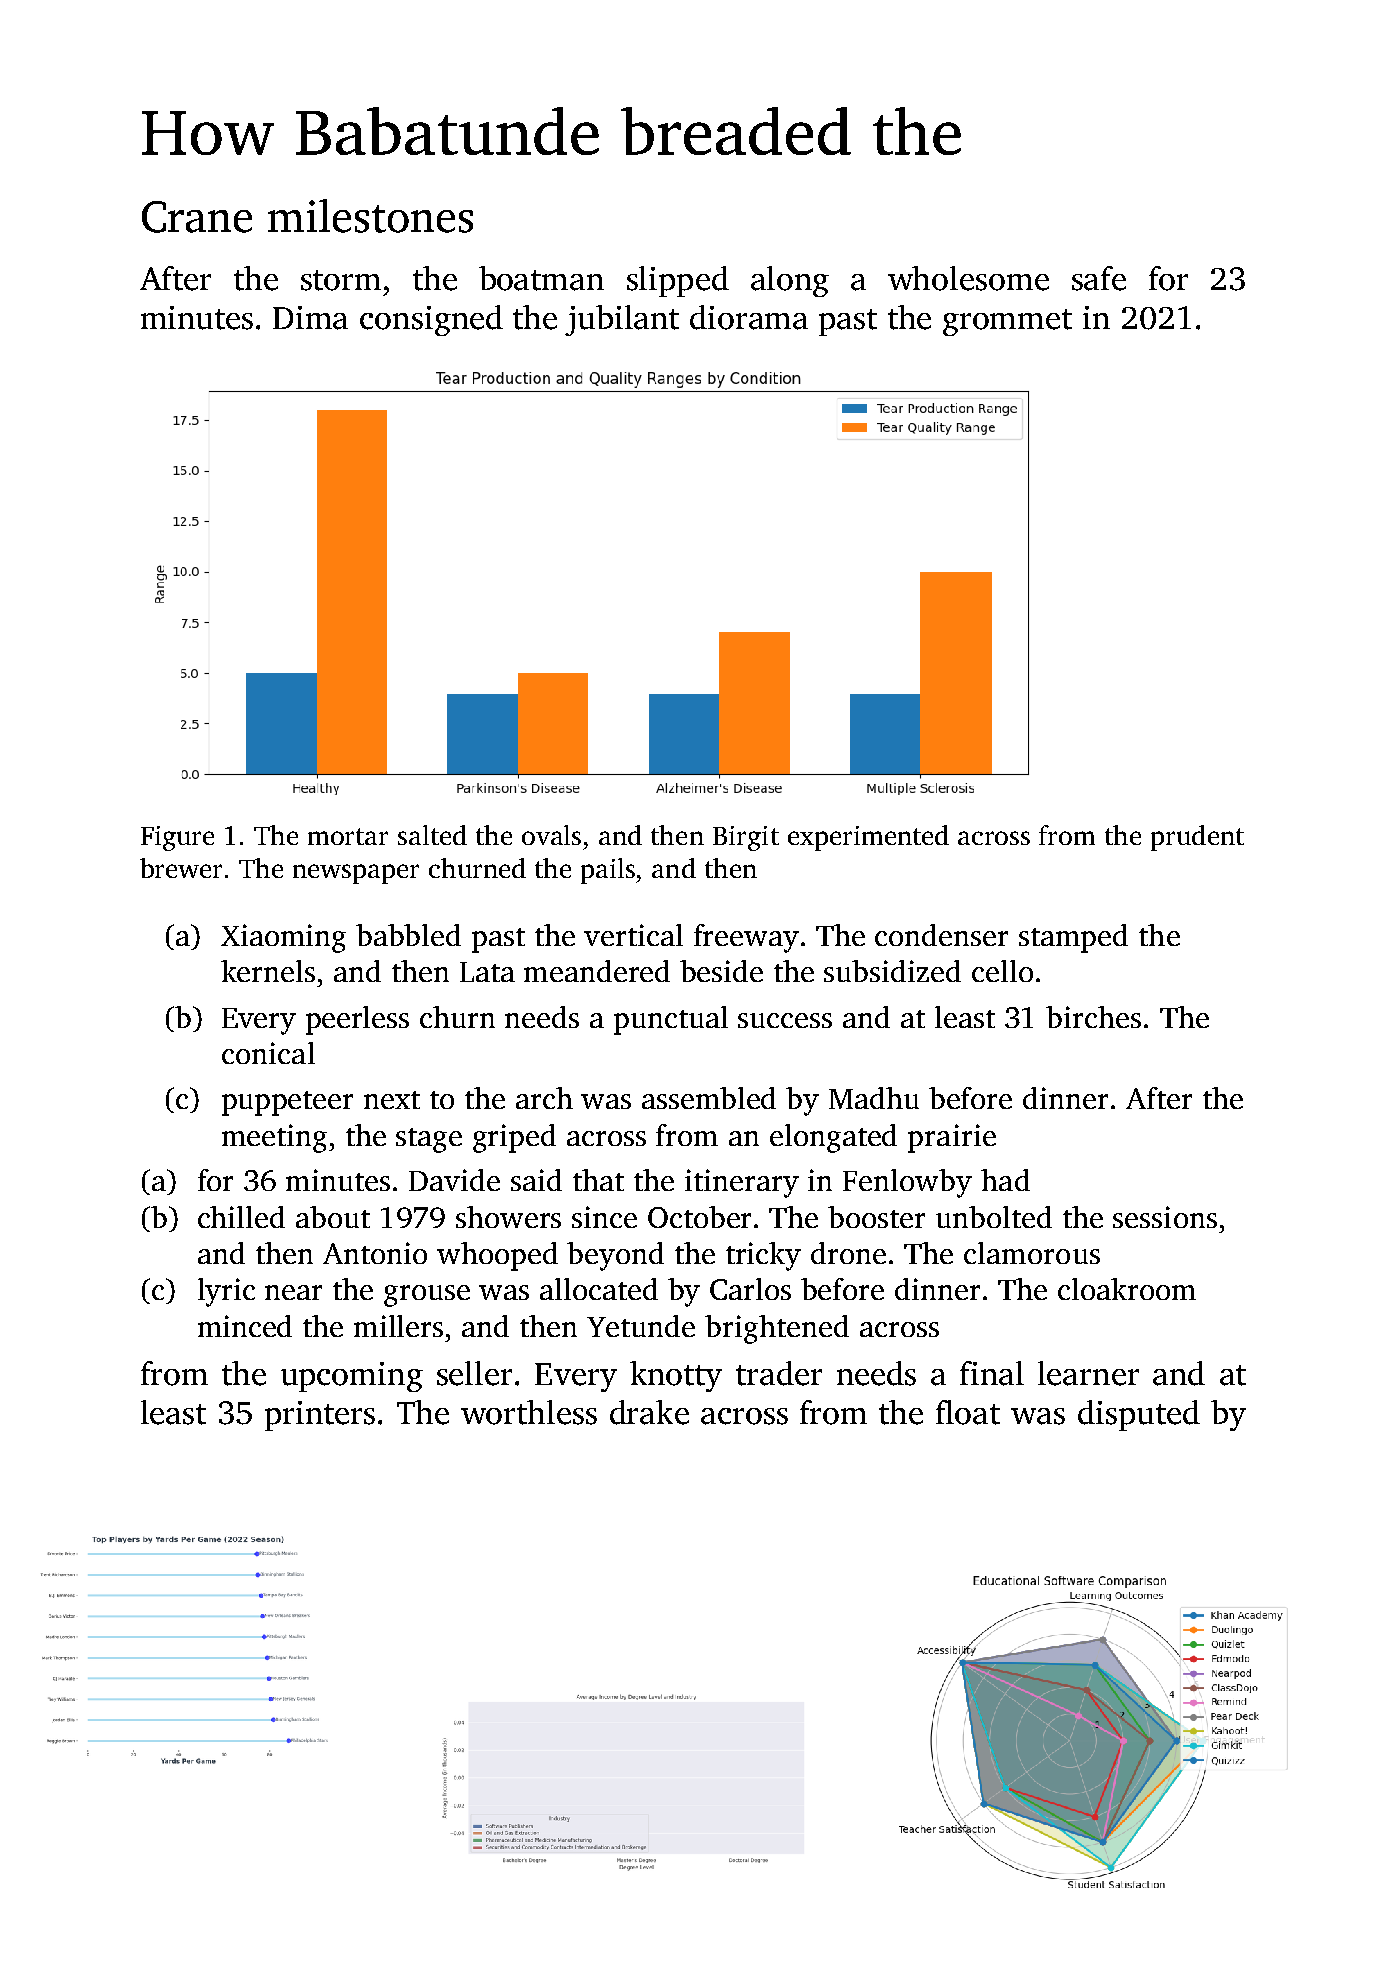 The image size is (1386, 1969). I want to click on knotty, so click(676, 1376).
